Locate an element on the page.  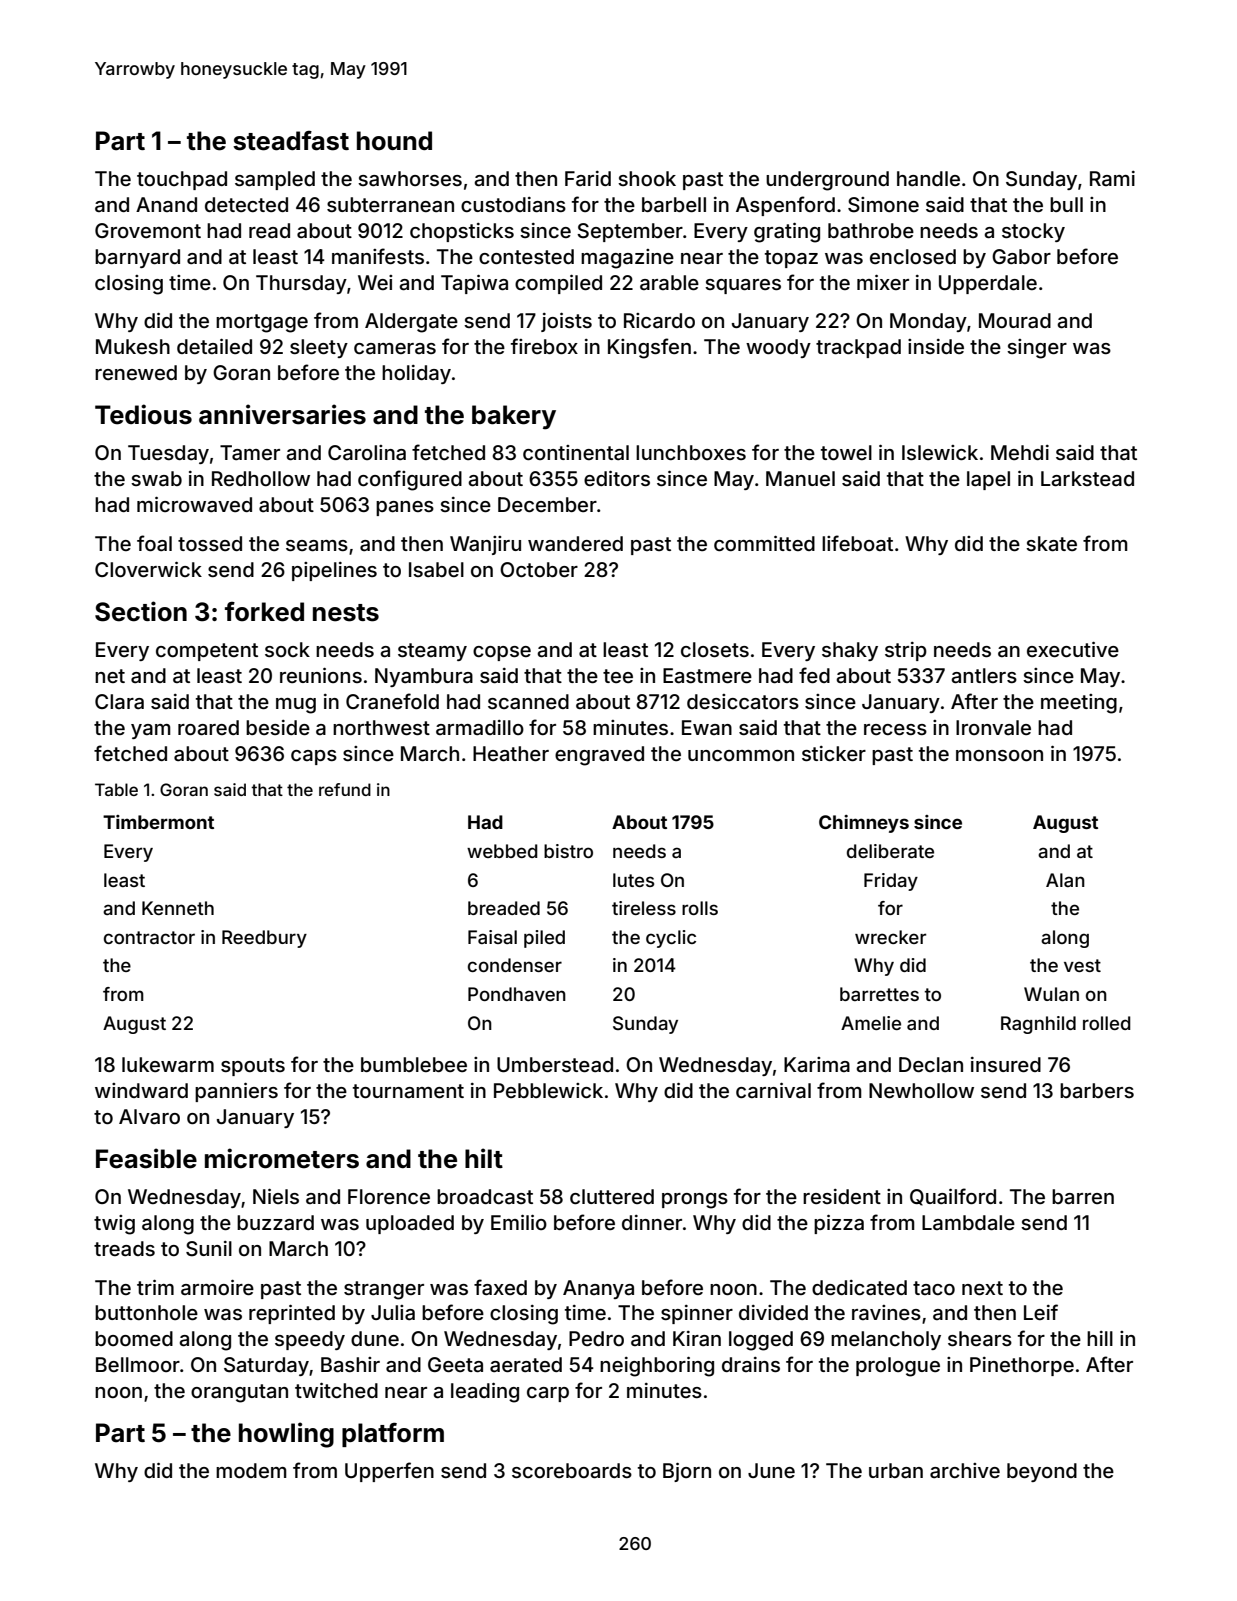
touchpad is located at coordinates (182, 180).
